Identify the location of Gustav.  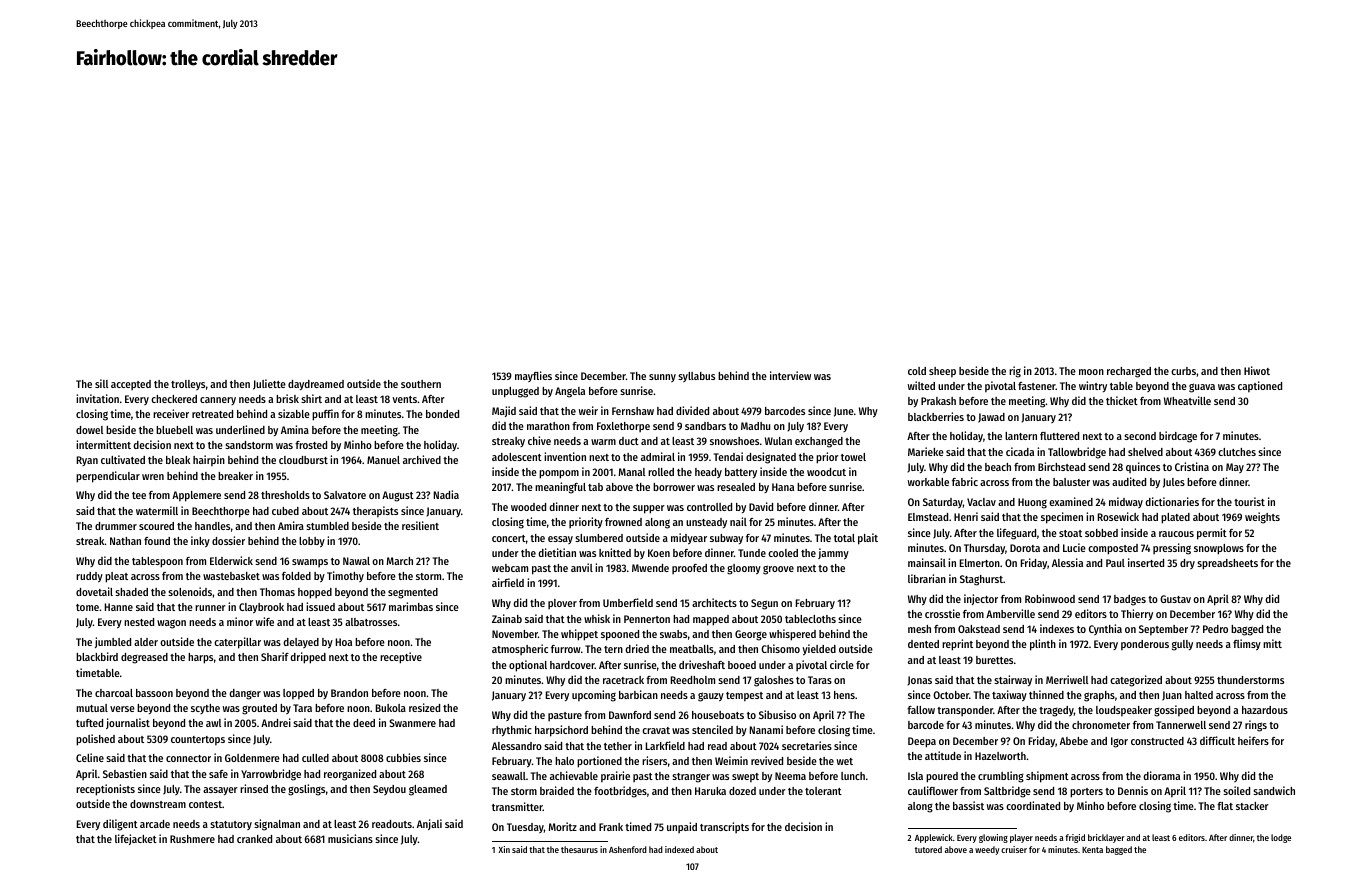
(1175, 599).
